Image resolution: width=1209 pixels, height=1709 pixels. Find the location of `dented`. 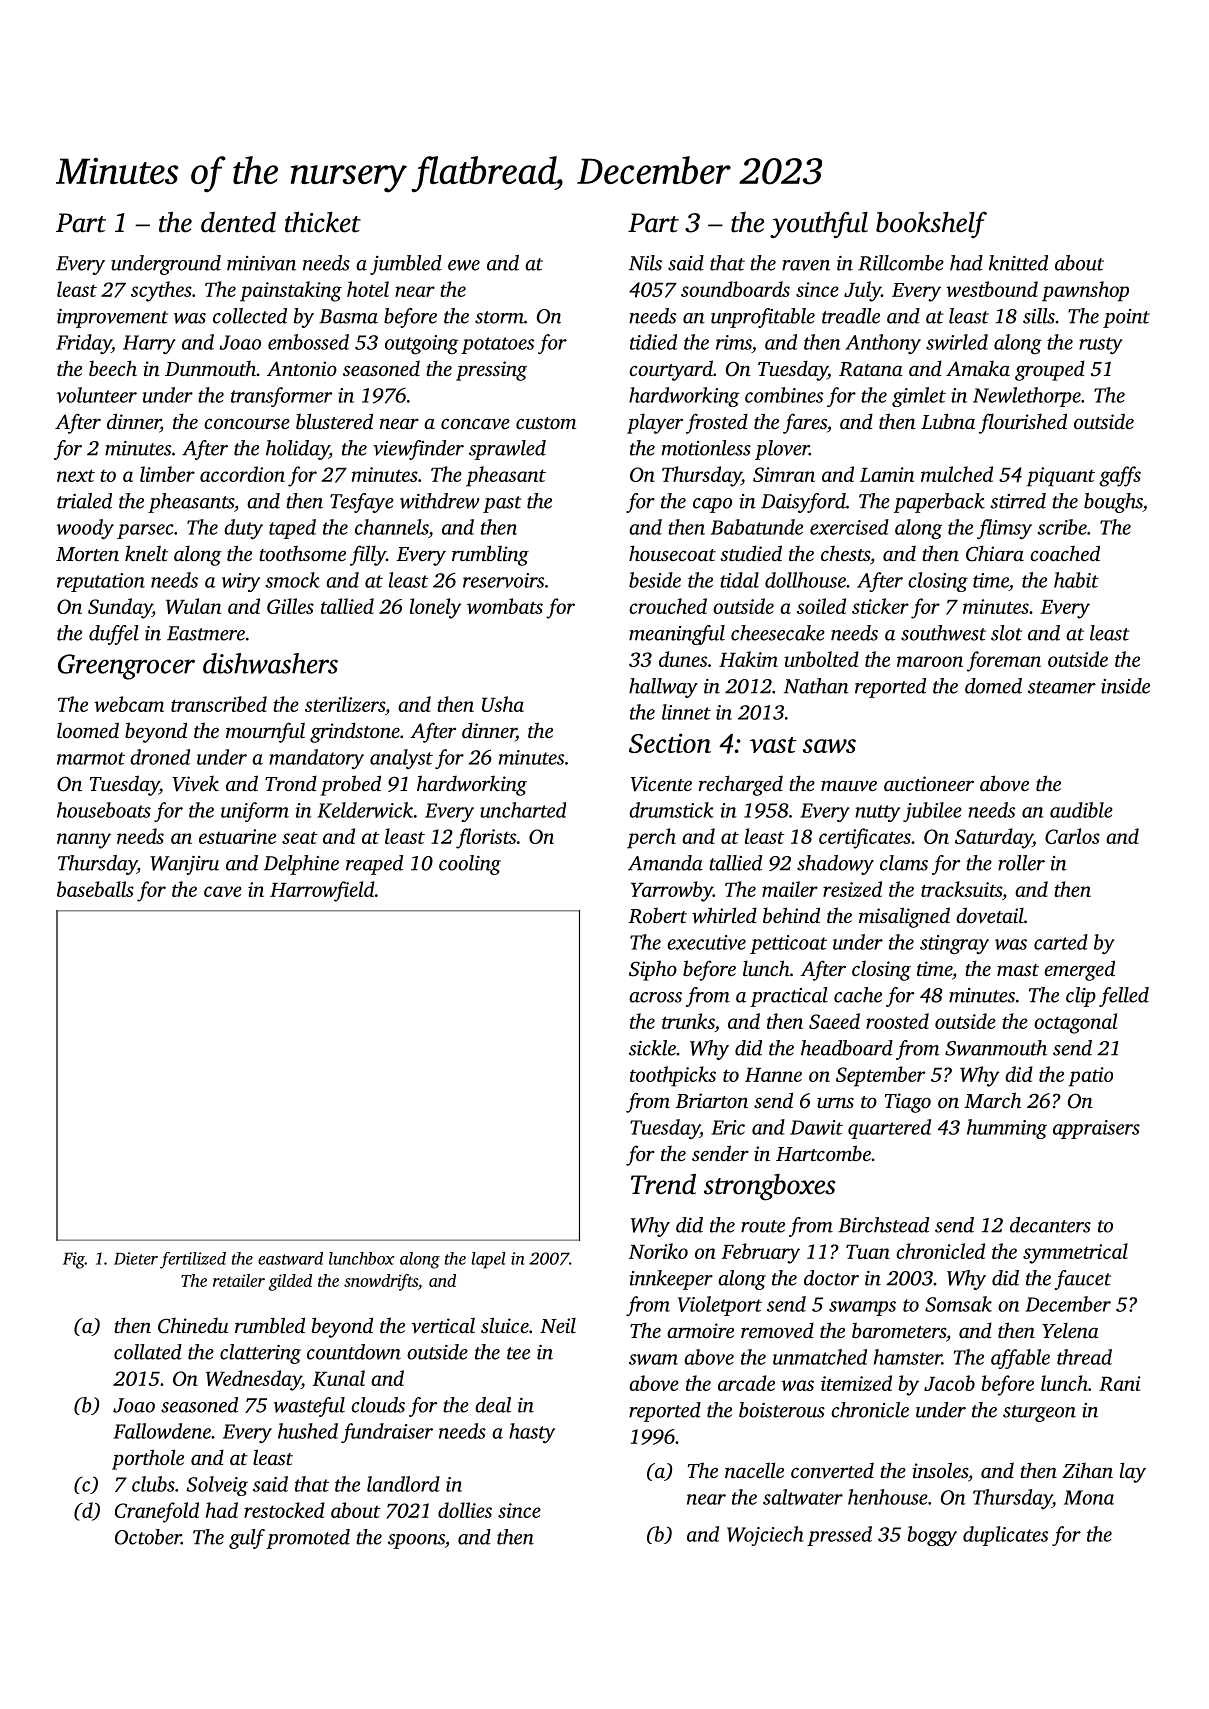

dented is located at coordinates (238, 222).
